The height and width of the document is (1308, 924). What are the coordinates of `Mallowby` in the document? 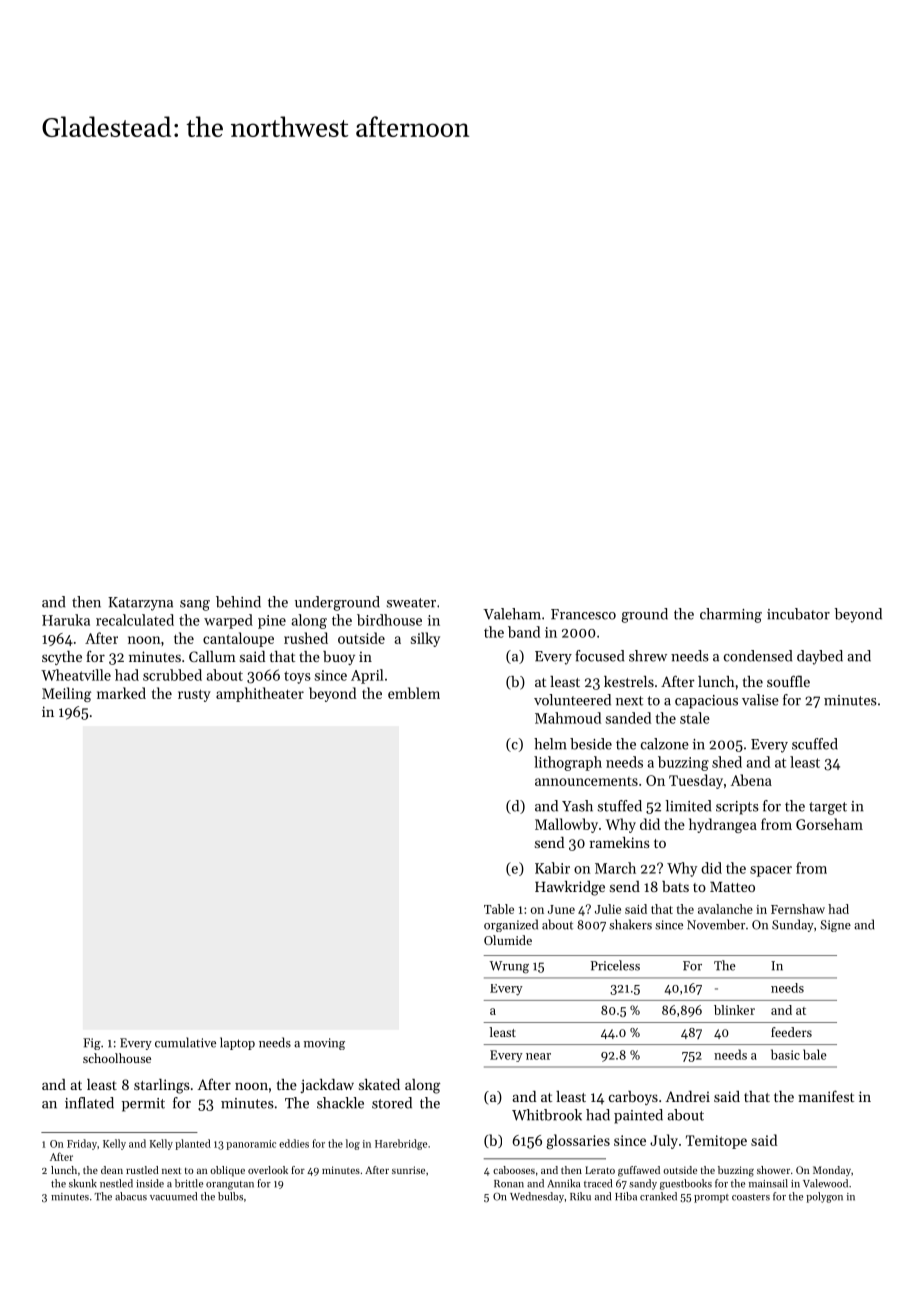 It's located at (566, 825).
